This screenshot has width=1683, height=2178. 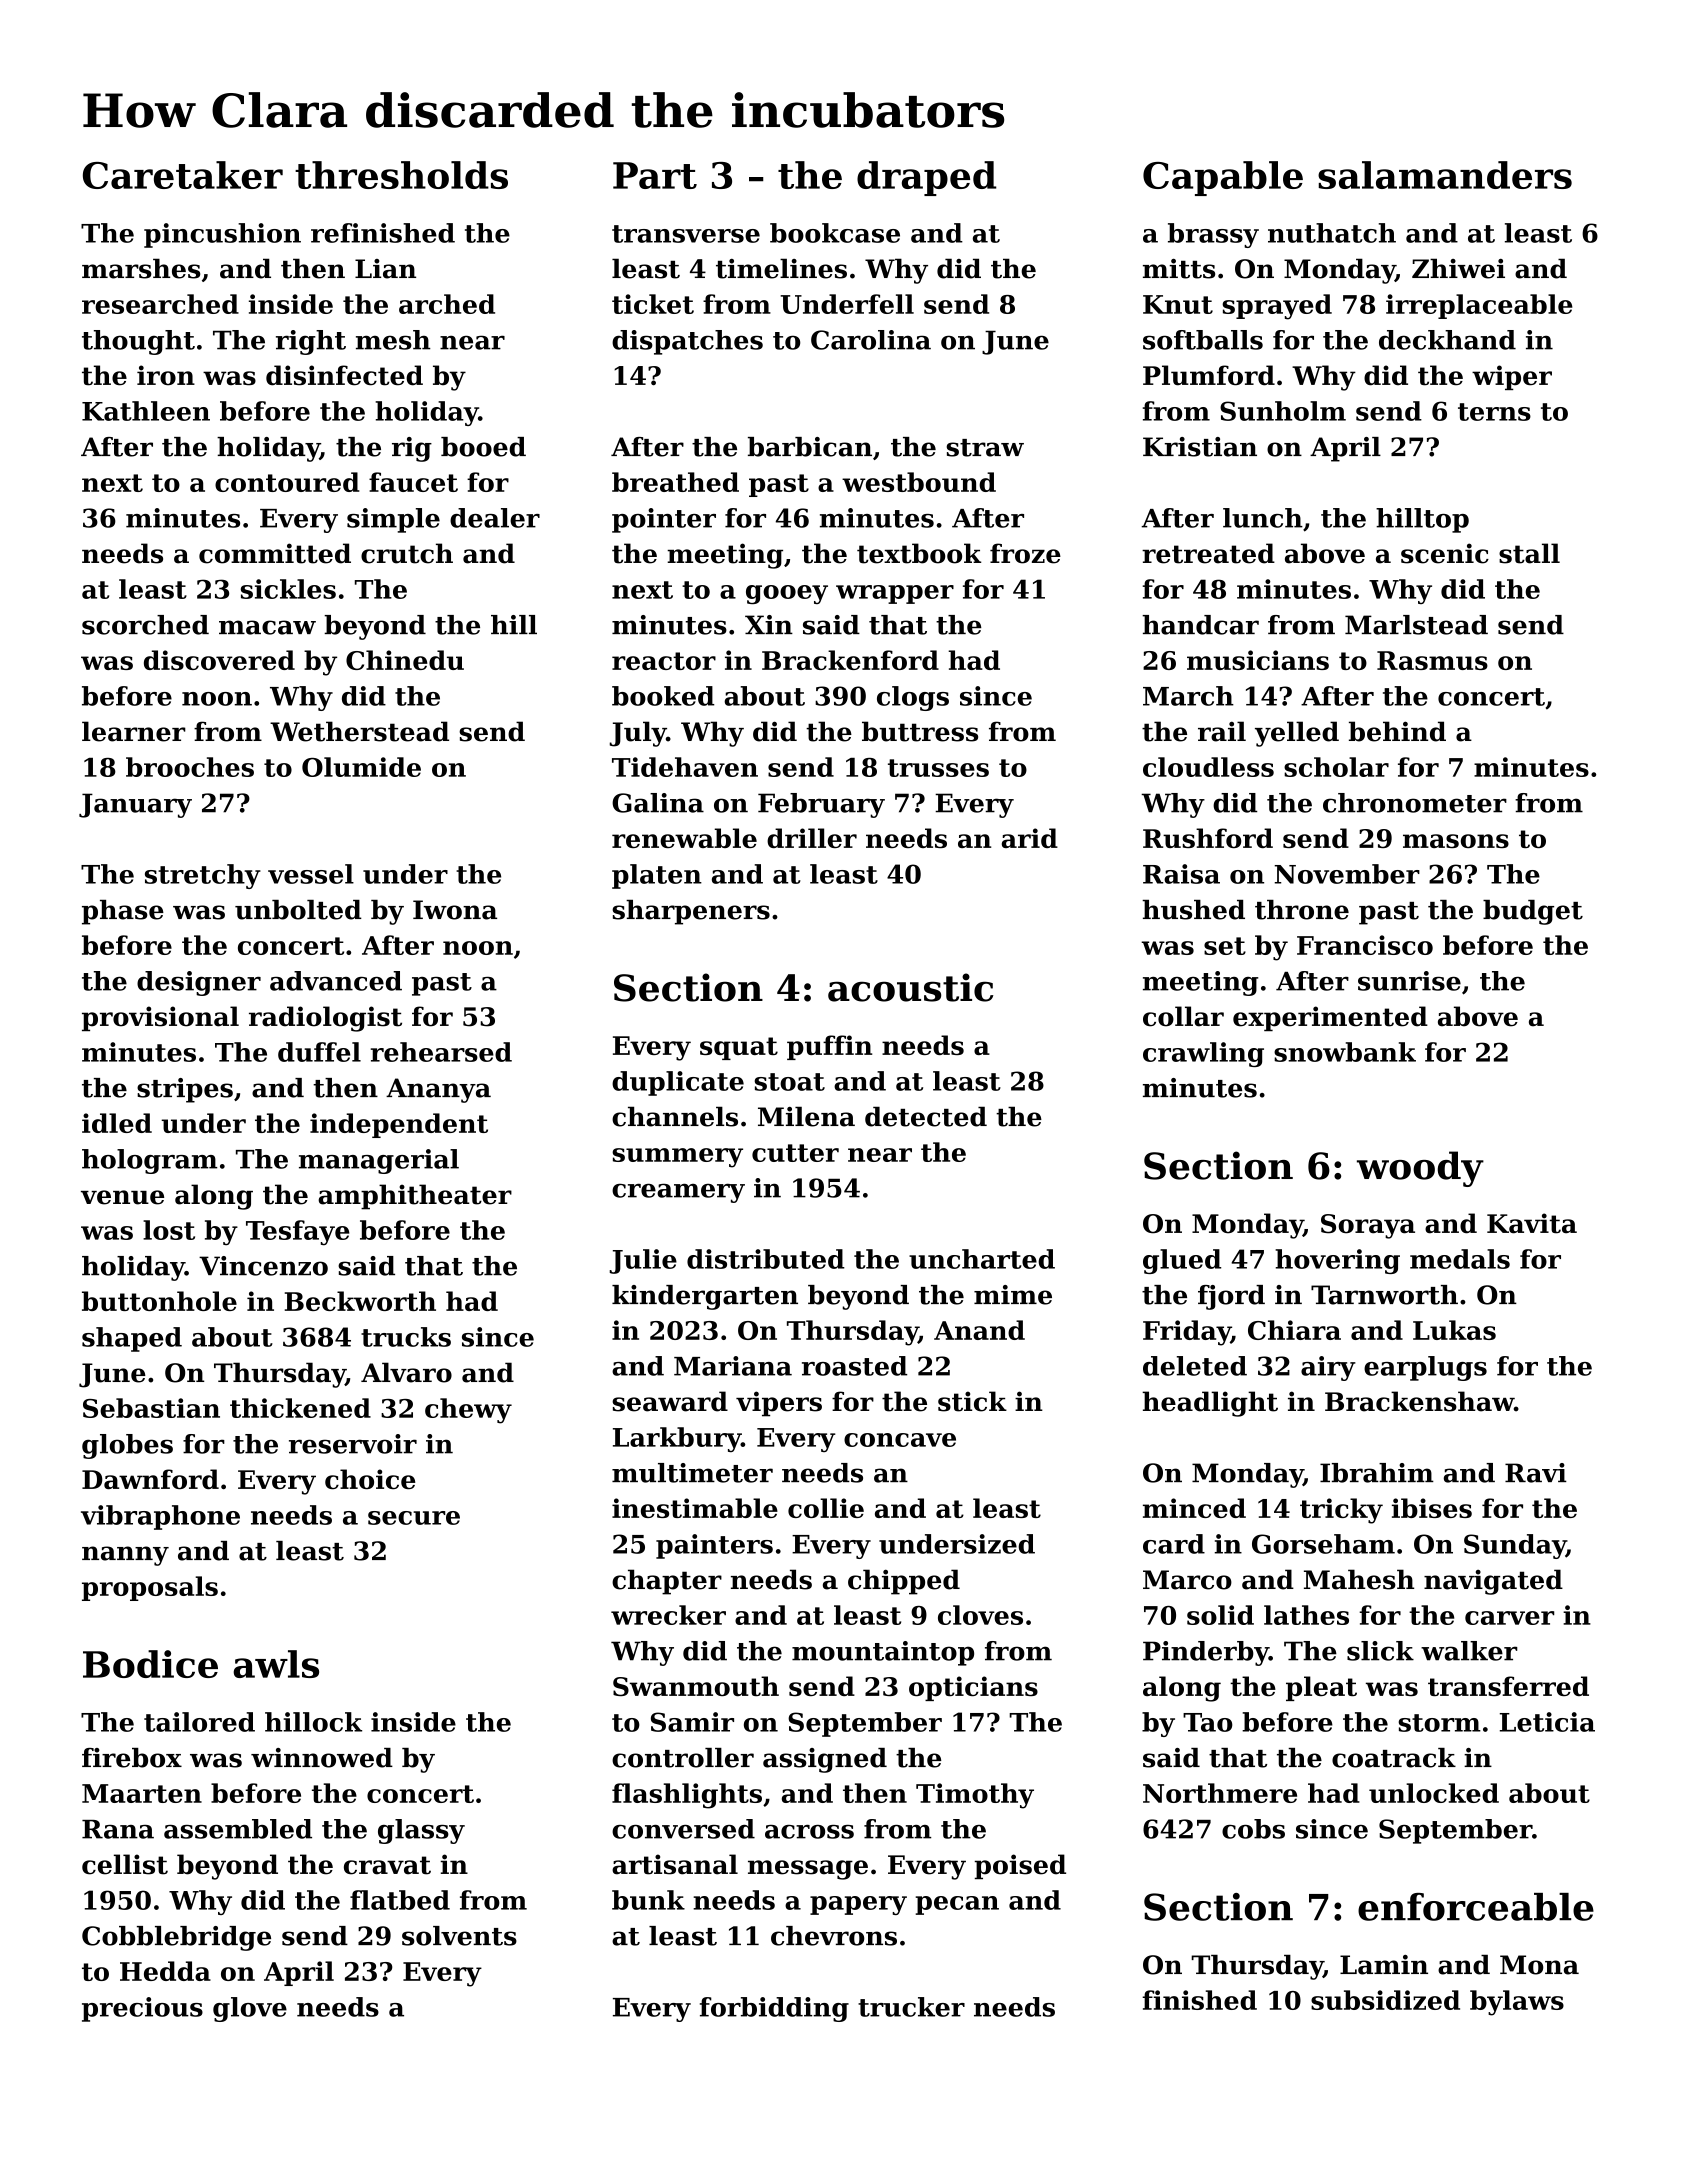 I want to click on salamanders, so click(x=1445, y=175).
